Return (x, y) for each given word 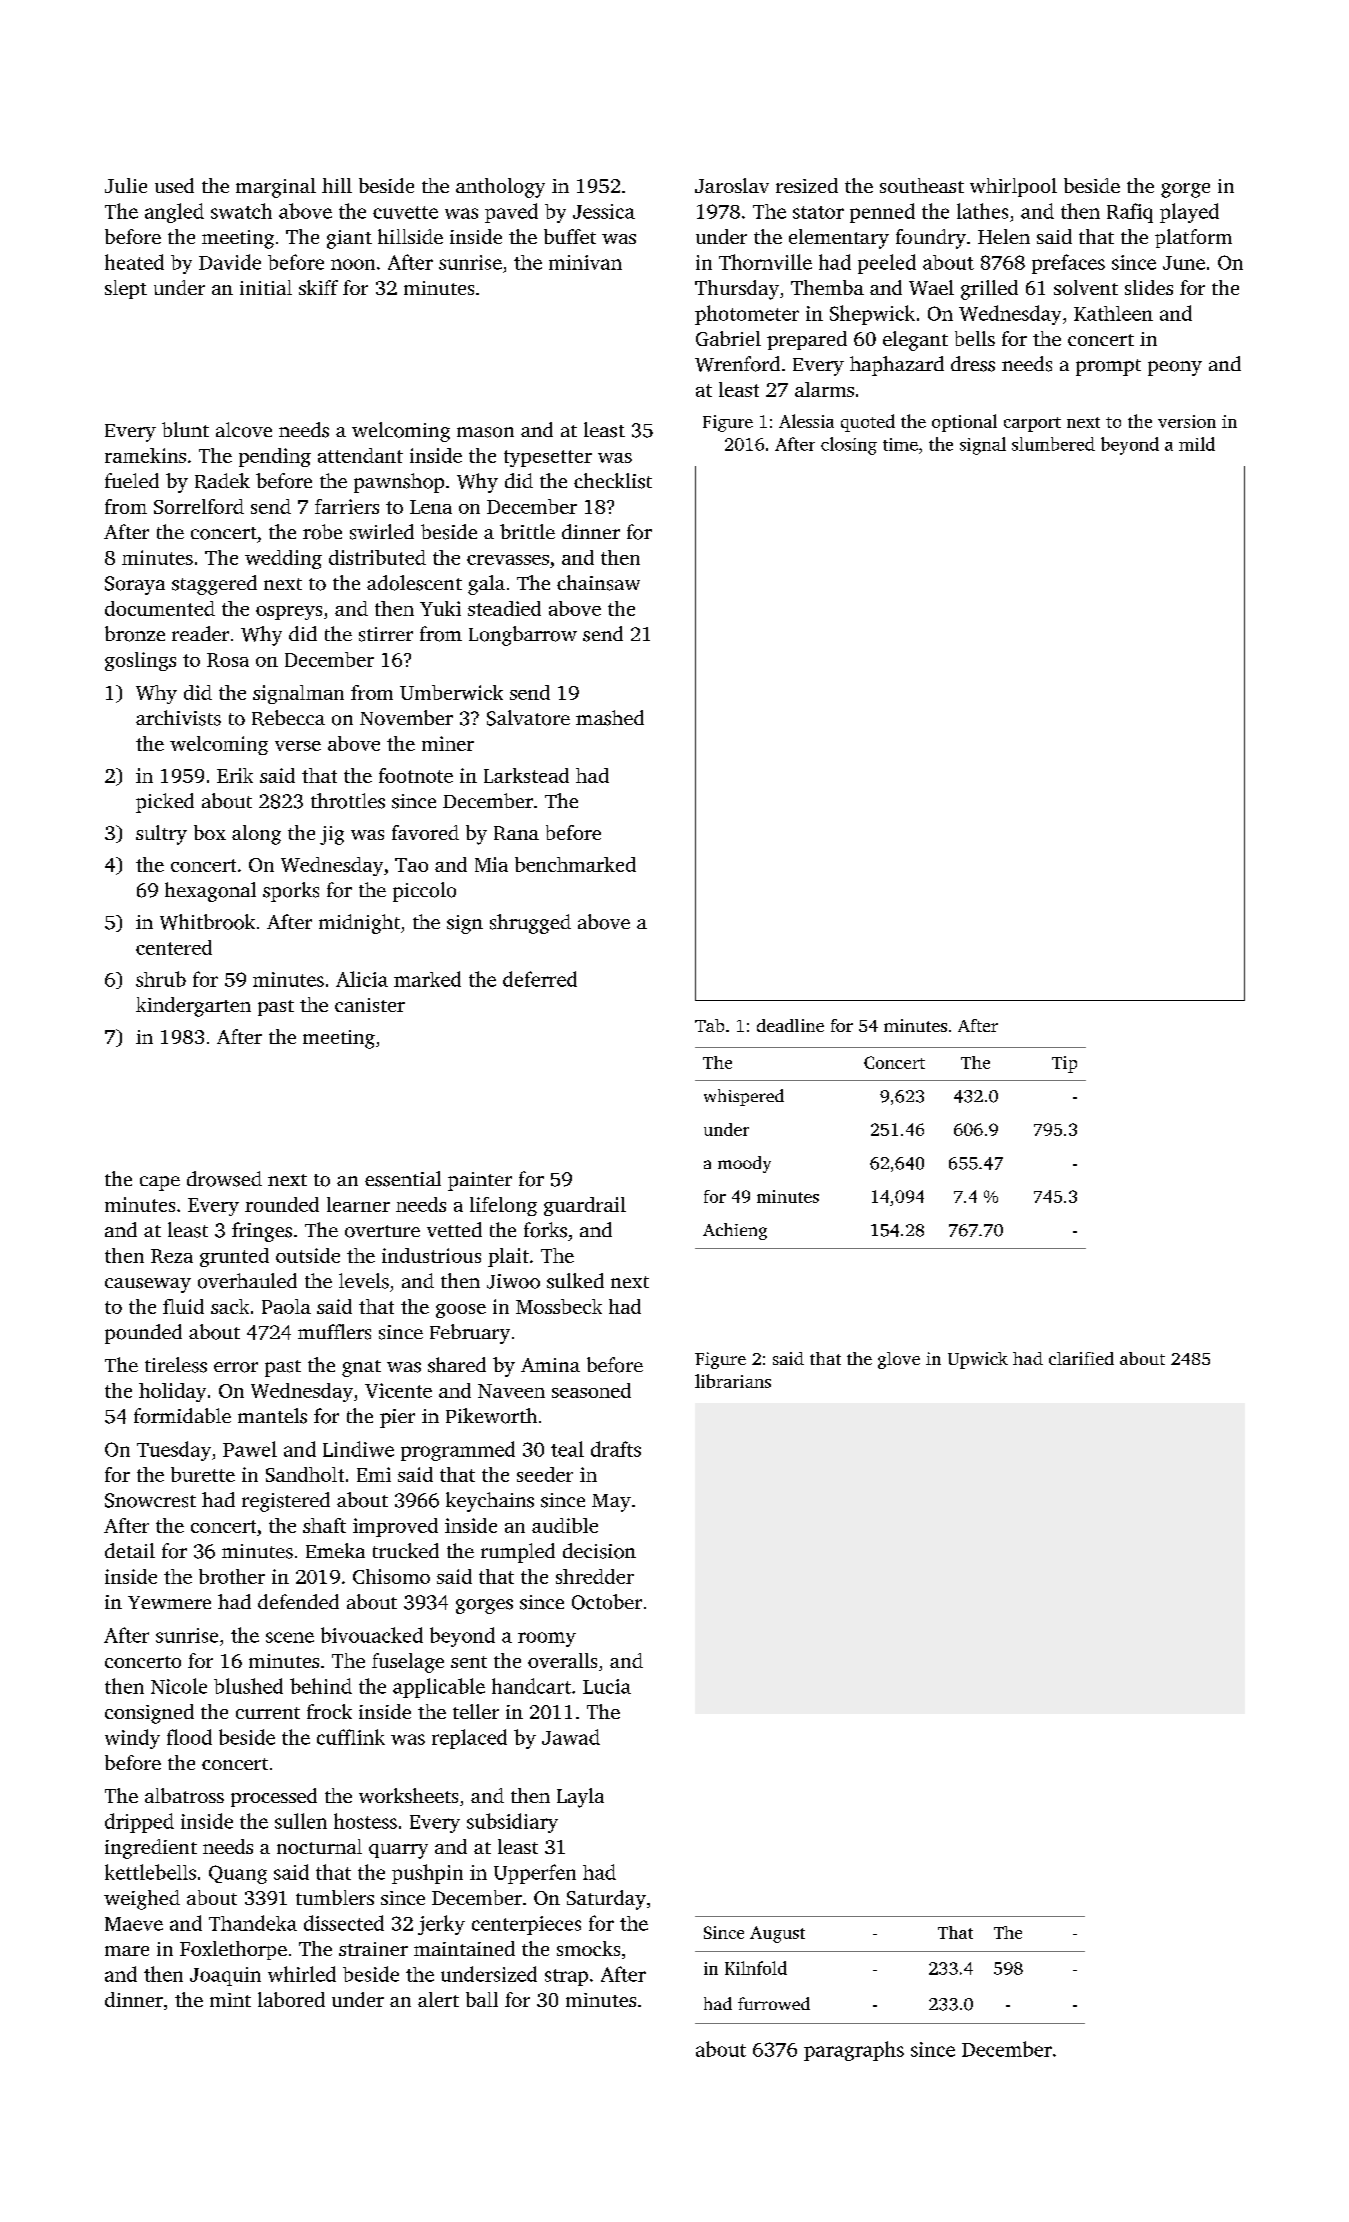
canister (370, 1005)
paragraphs (854, 2051)
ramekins (145, 455)
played (1189, 213)
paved (511, 213)
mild (1197, 444)
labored (291, 1999)
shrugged (530, 924)
